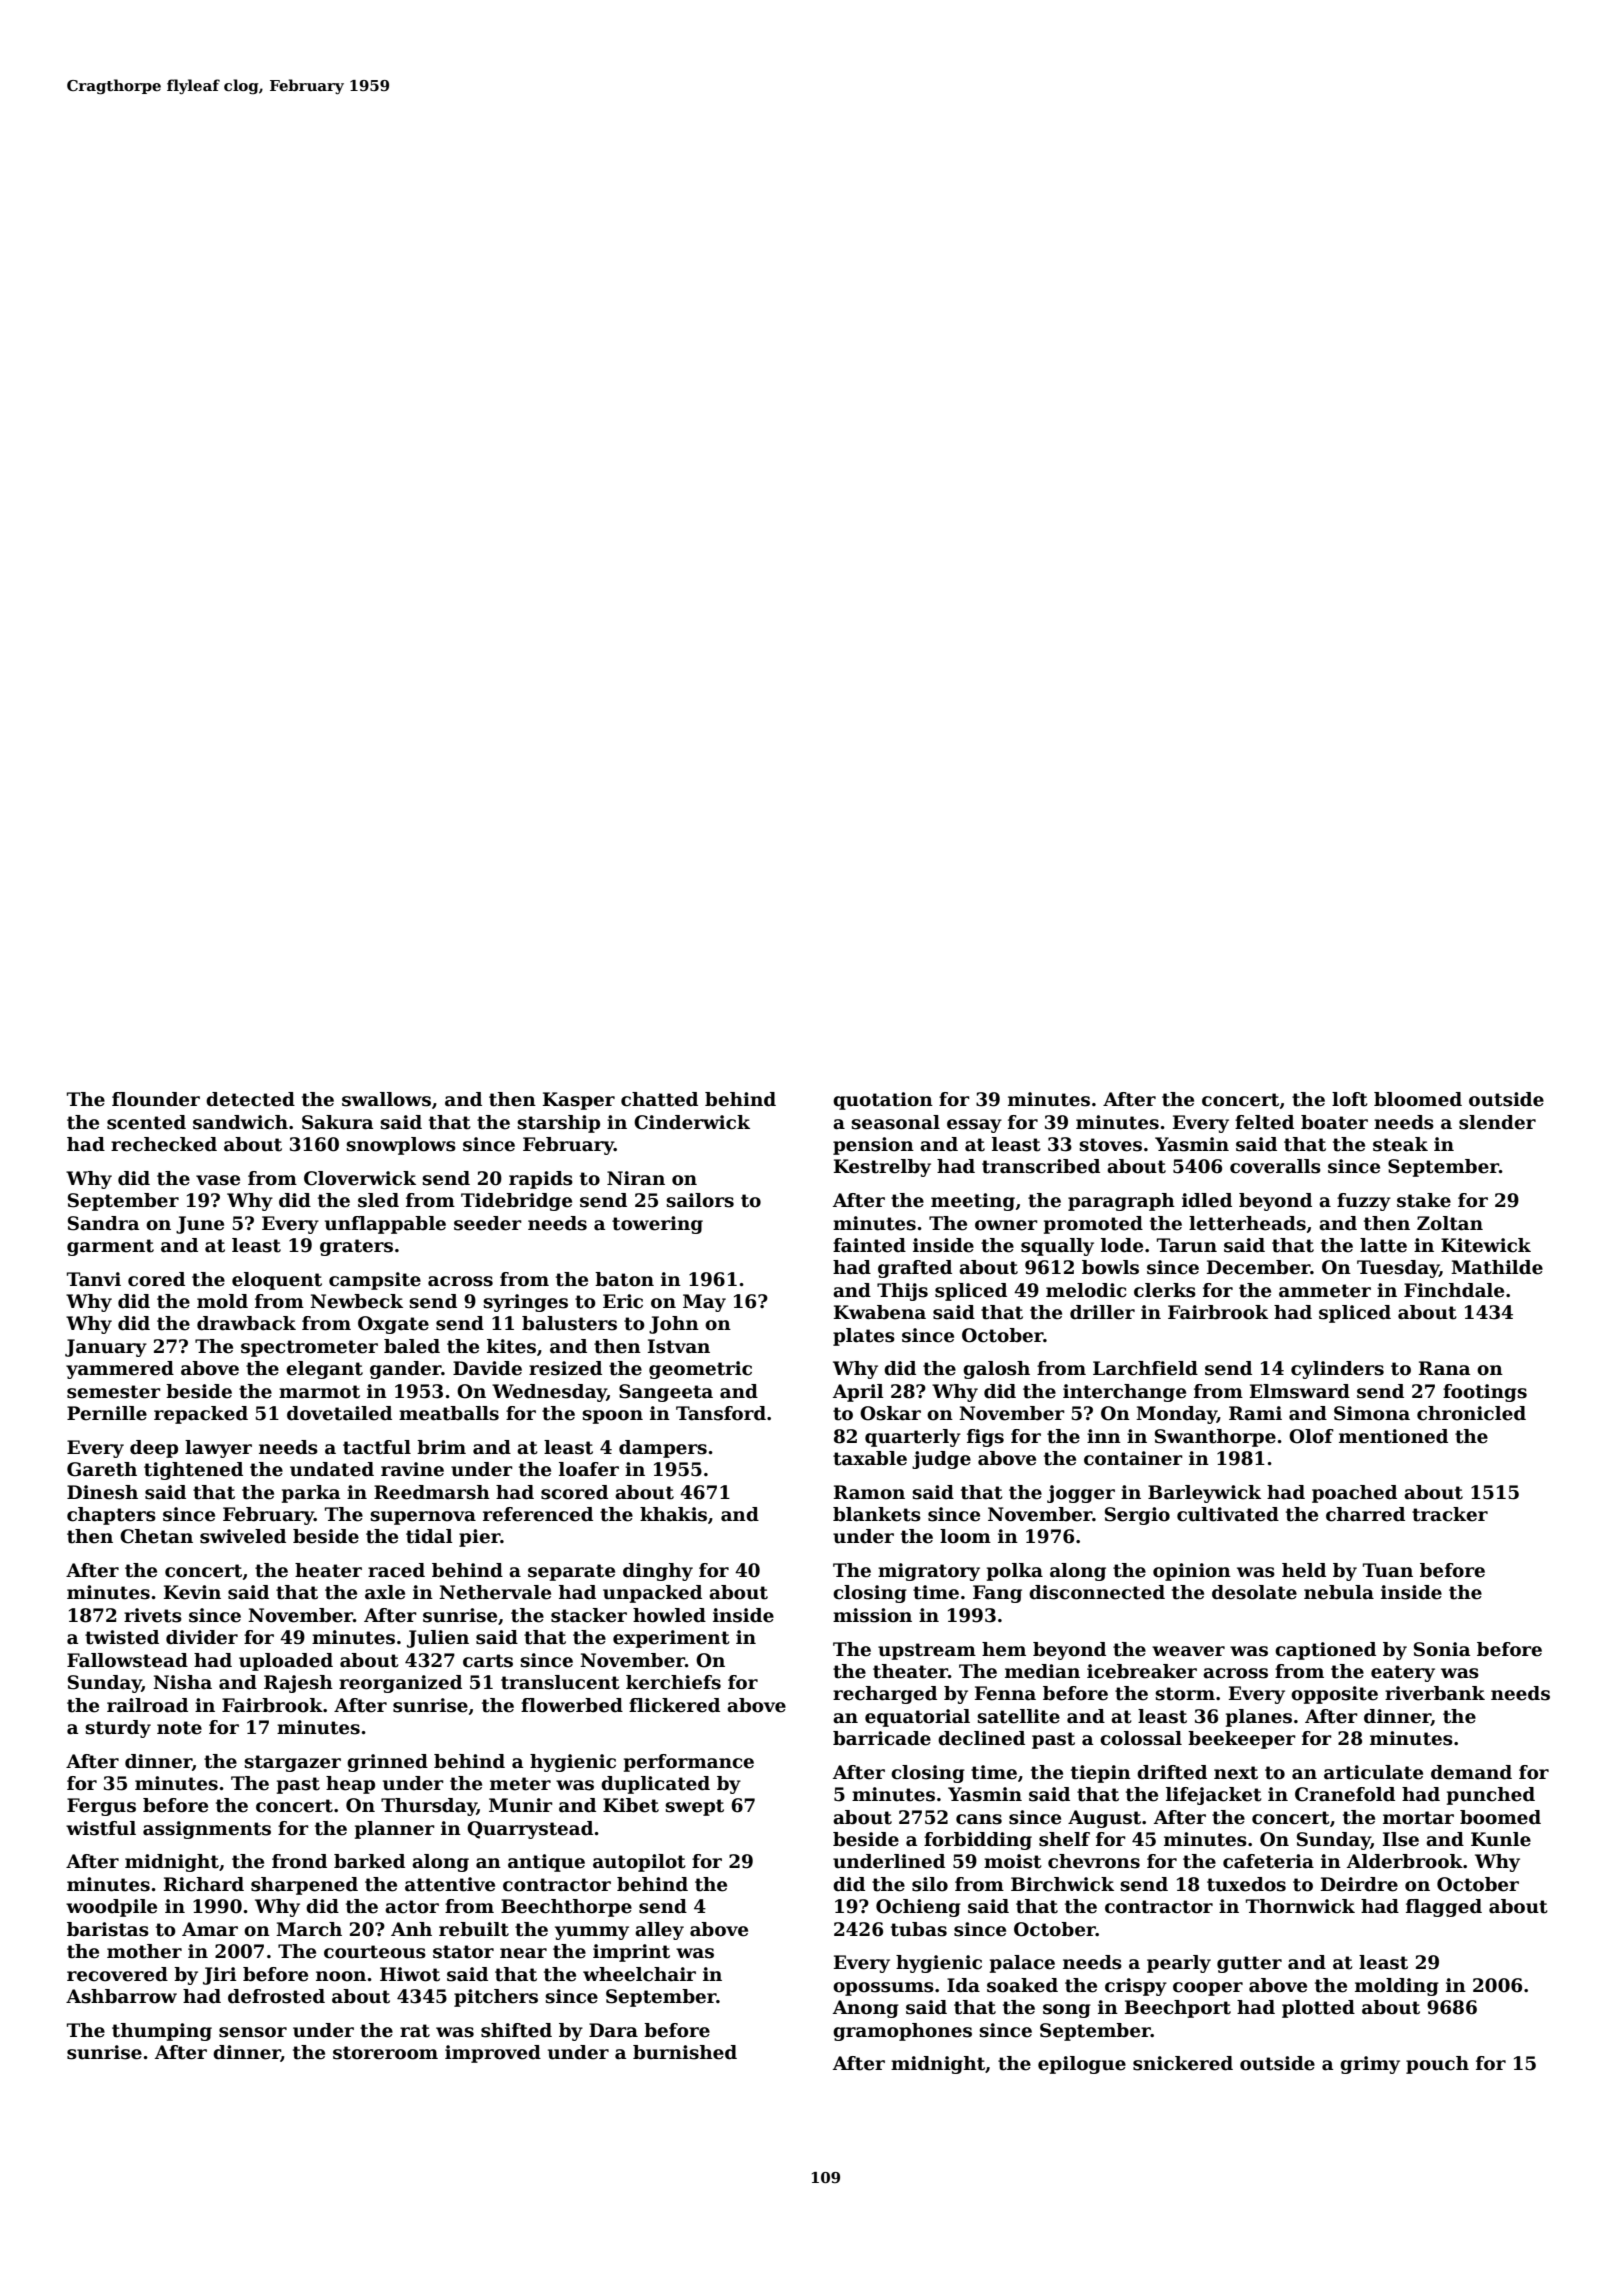 The image size is (1620, 2292). Describe the element at coordinates (1275, 1166) in the screenshot. I see `coveralls` at that location.
